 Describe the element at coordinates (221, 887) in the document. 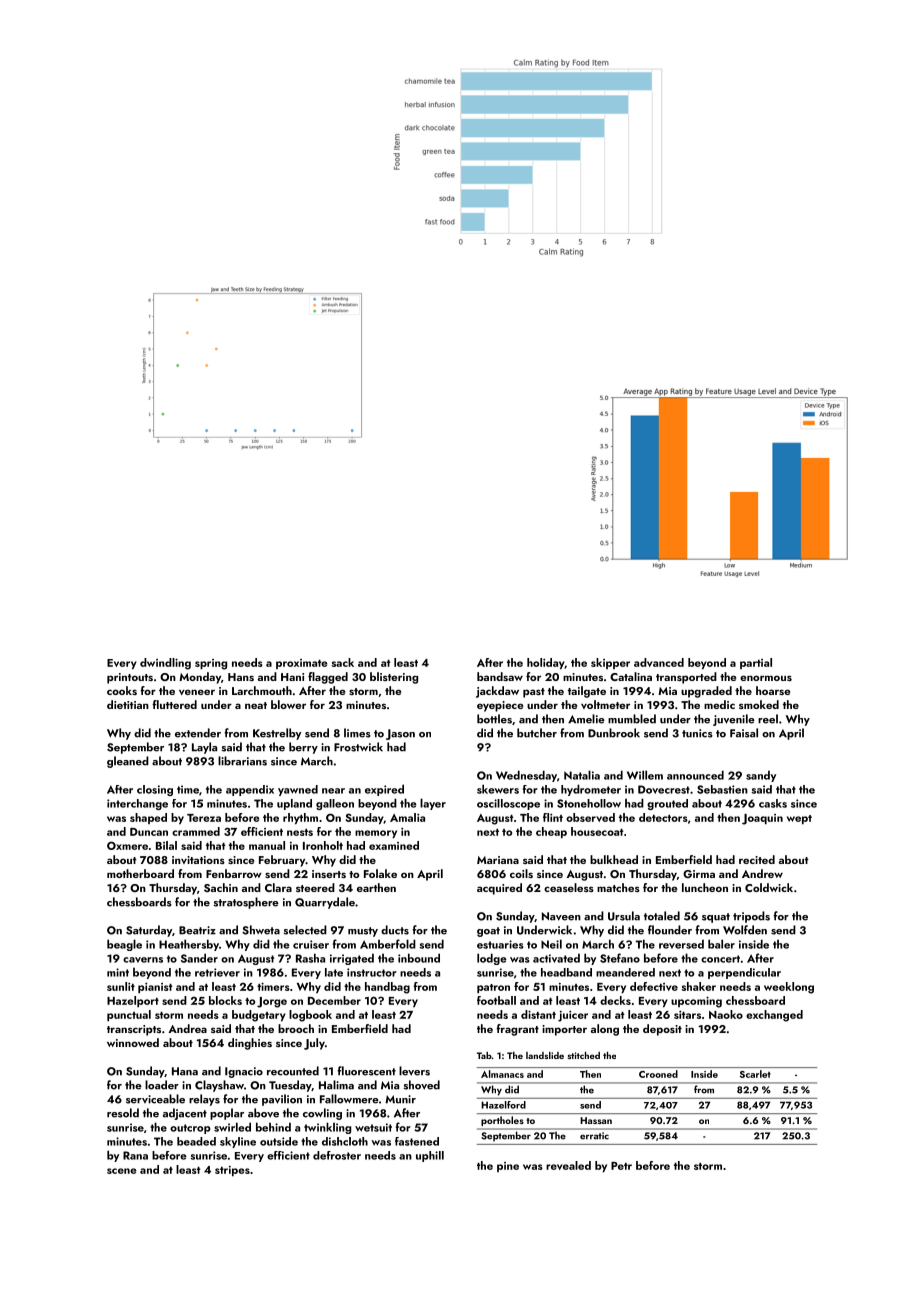

I see `Sachin` at that location.
